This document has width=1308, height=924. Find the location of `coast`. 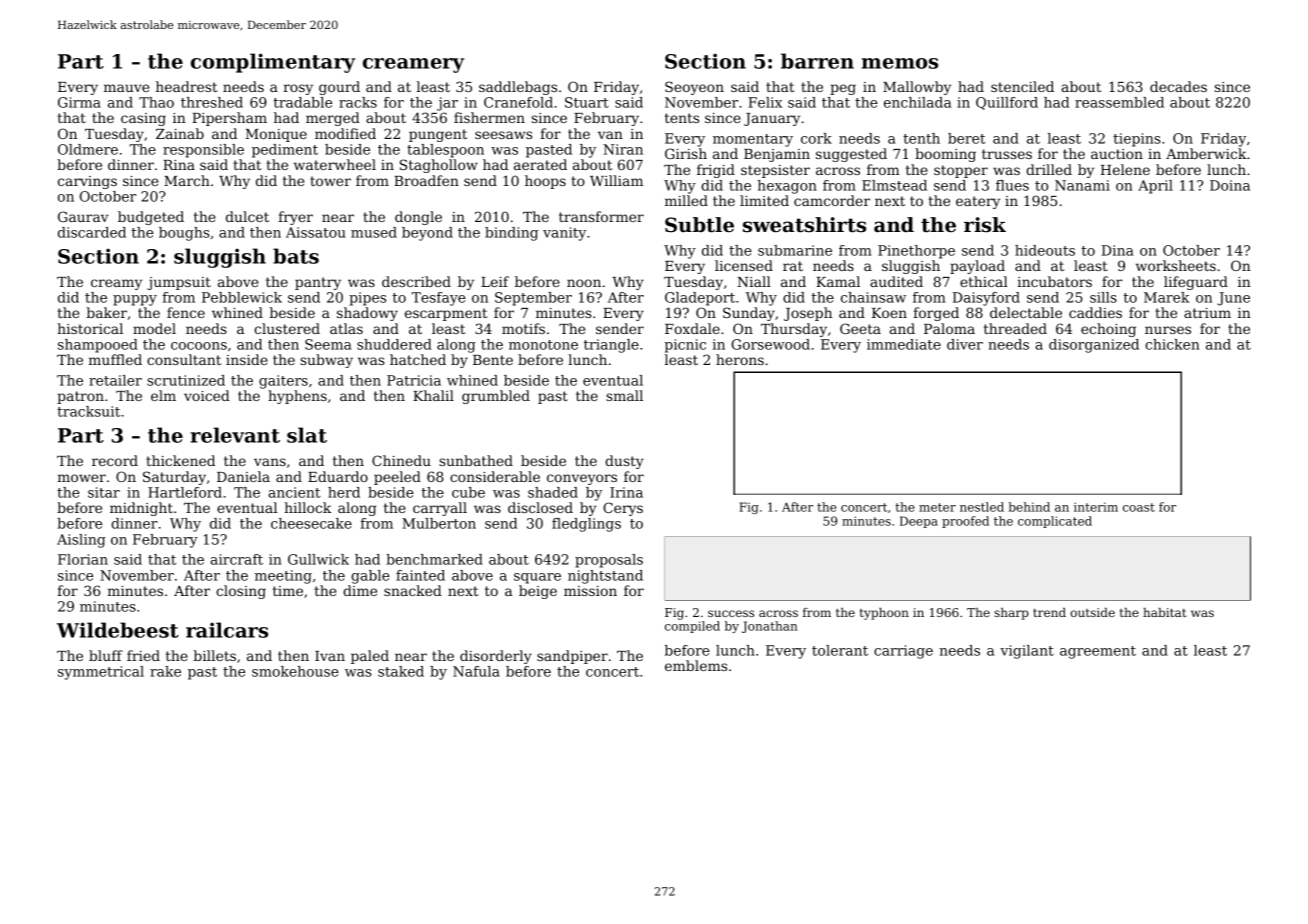

coast is located at coordinates (1139, 507).
